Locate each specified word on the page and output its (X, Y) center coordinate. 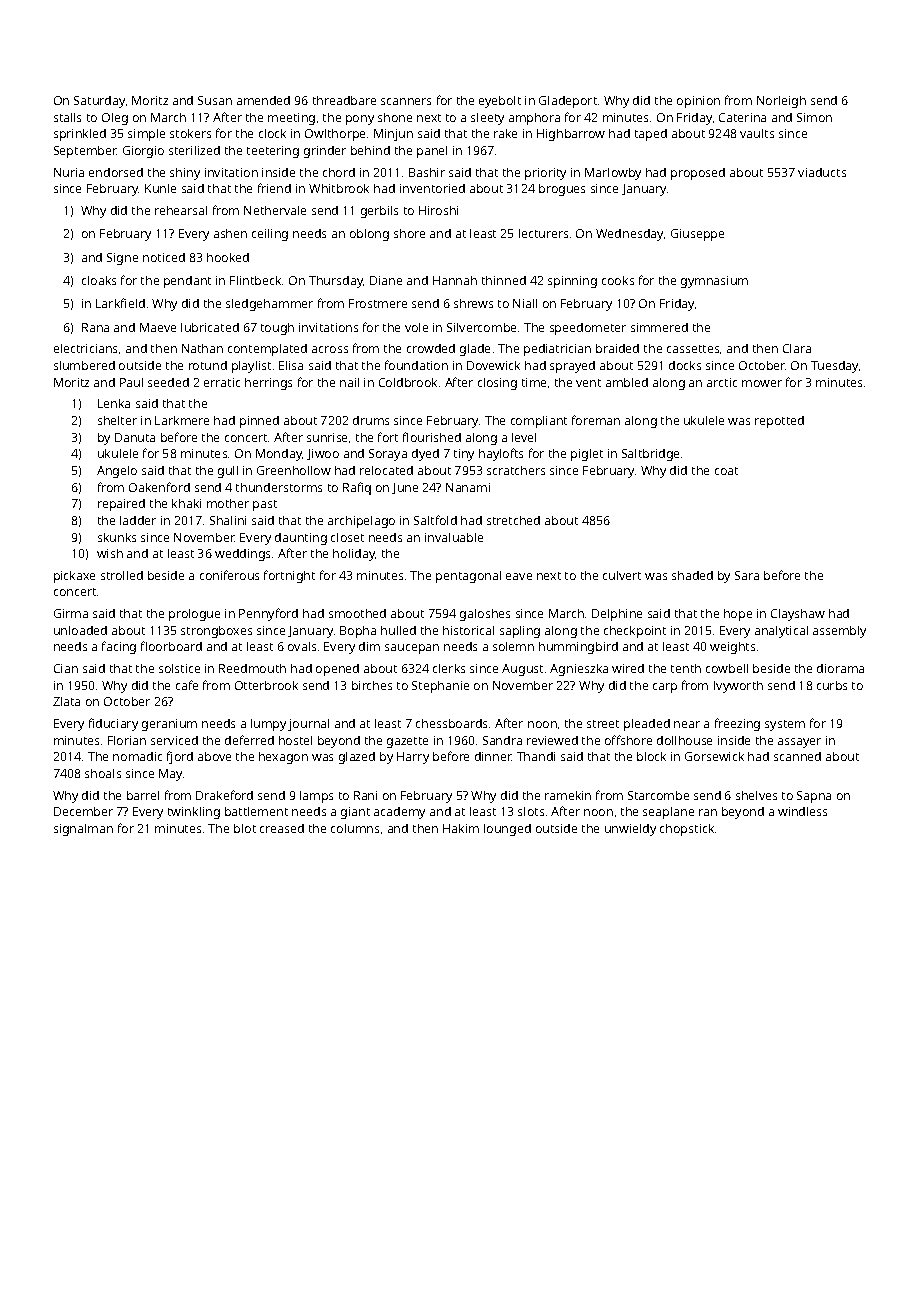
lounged (507, 830)
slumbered (84, 365)
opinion (698, 102)
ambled (627, 382)
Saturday (99, 102)
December (83, 811)
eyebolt (500, 102)
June (405, 488)
